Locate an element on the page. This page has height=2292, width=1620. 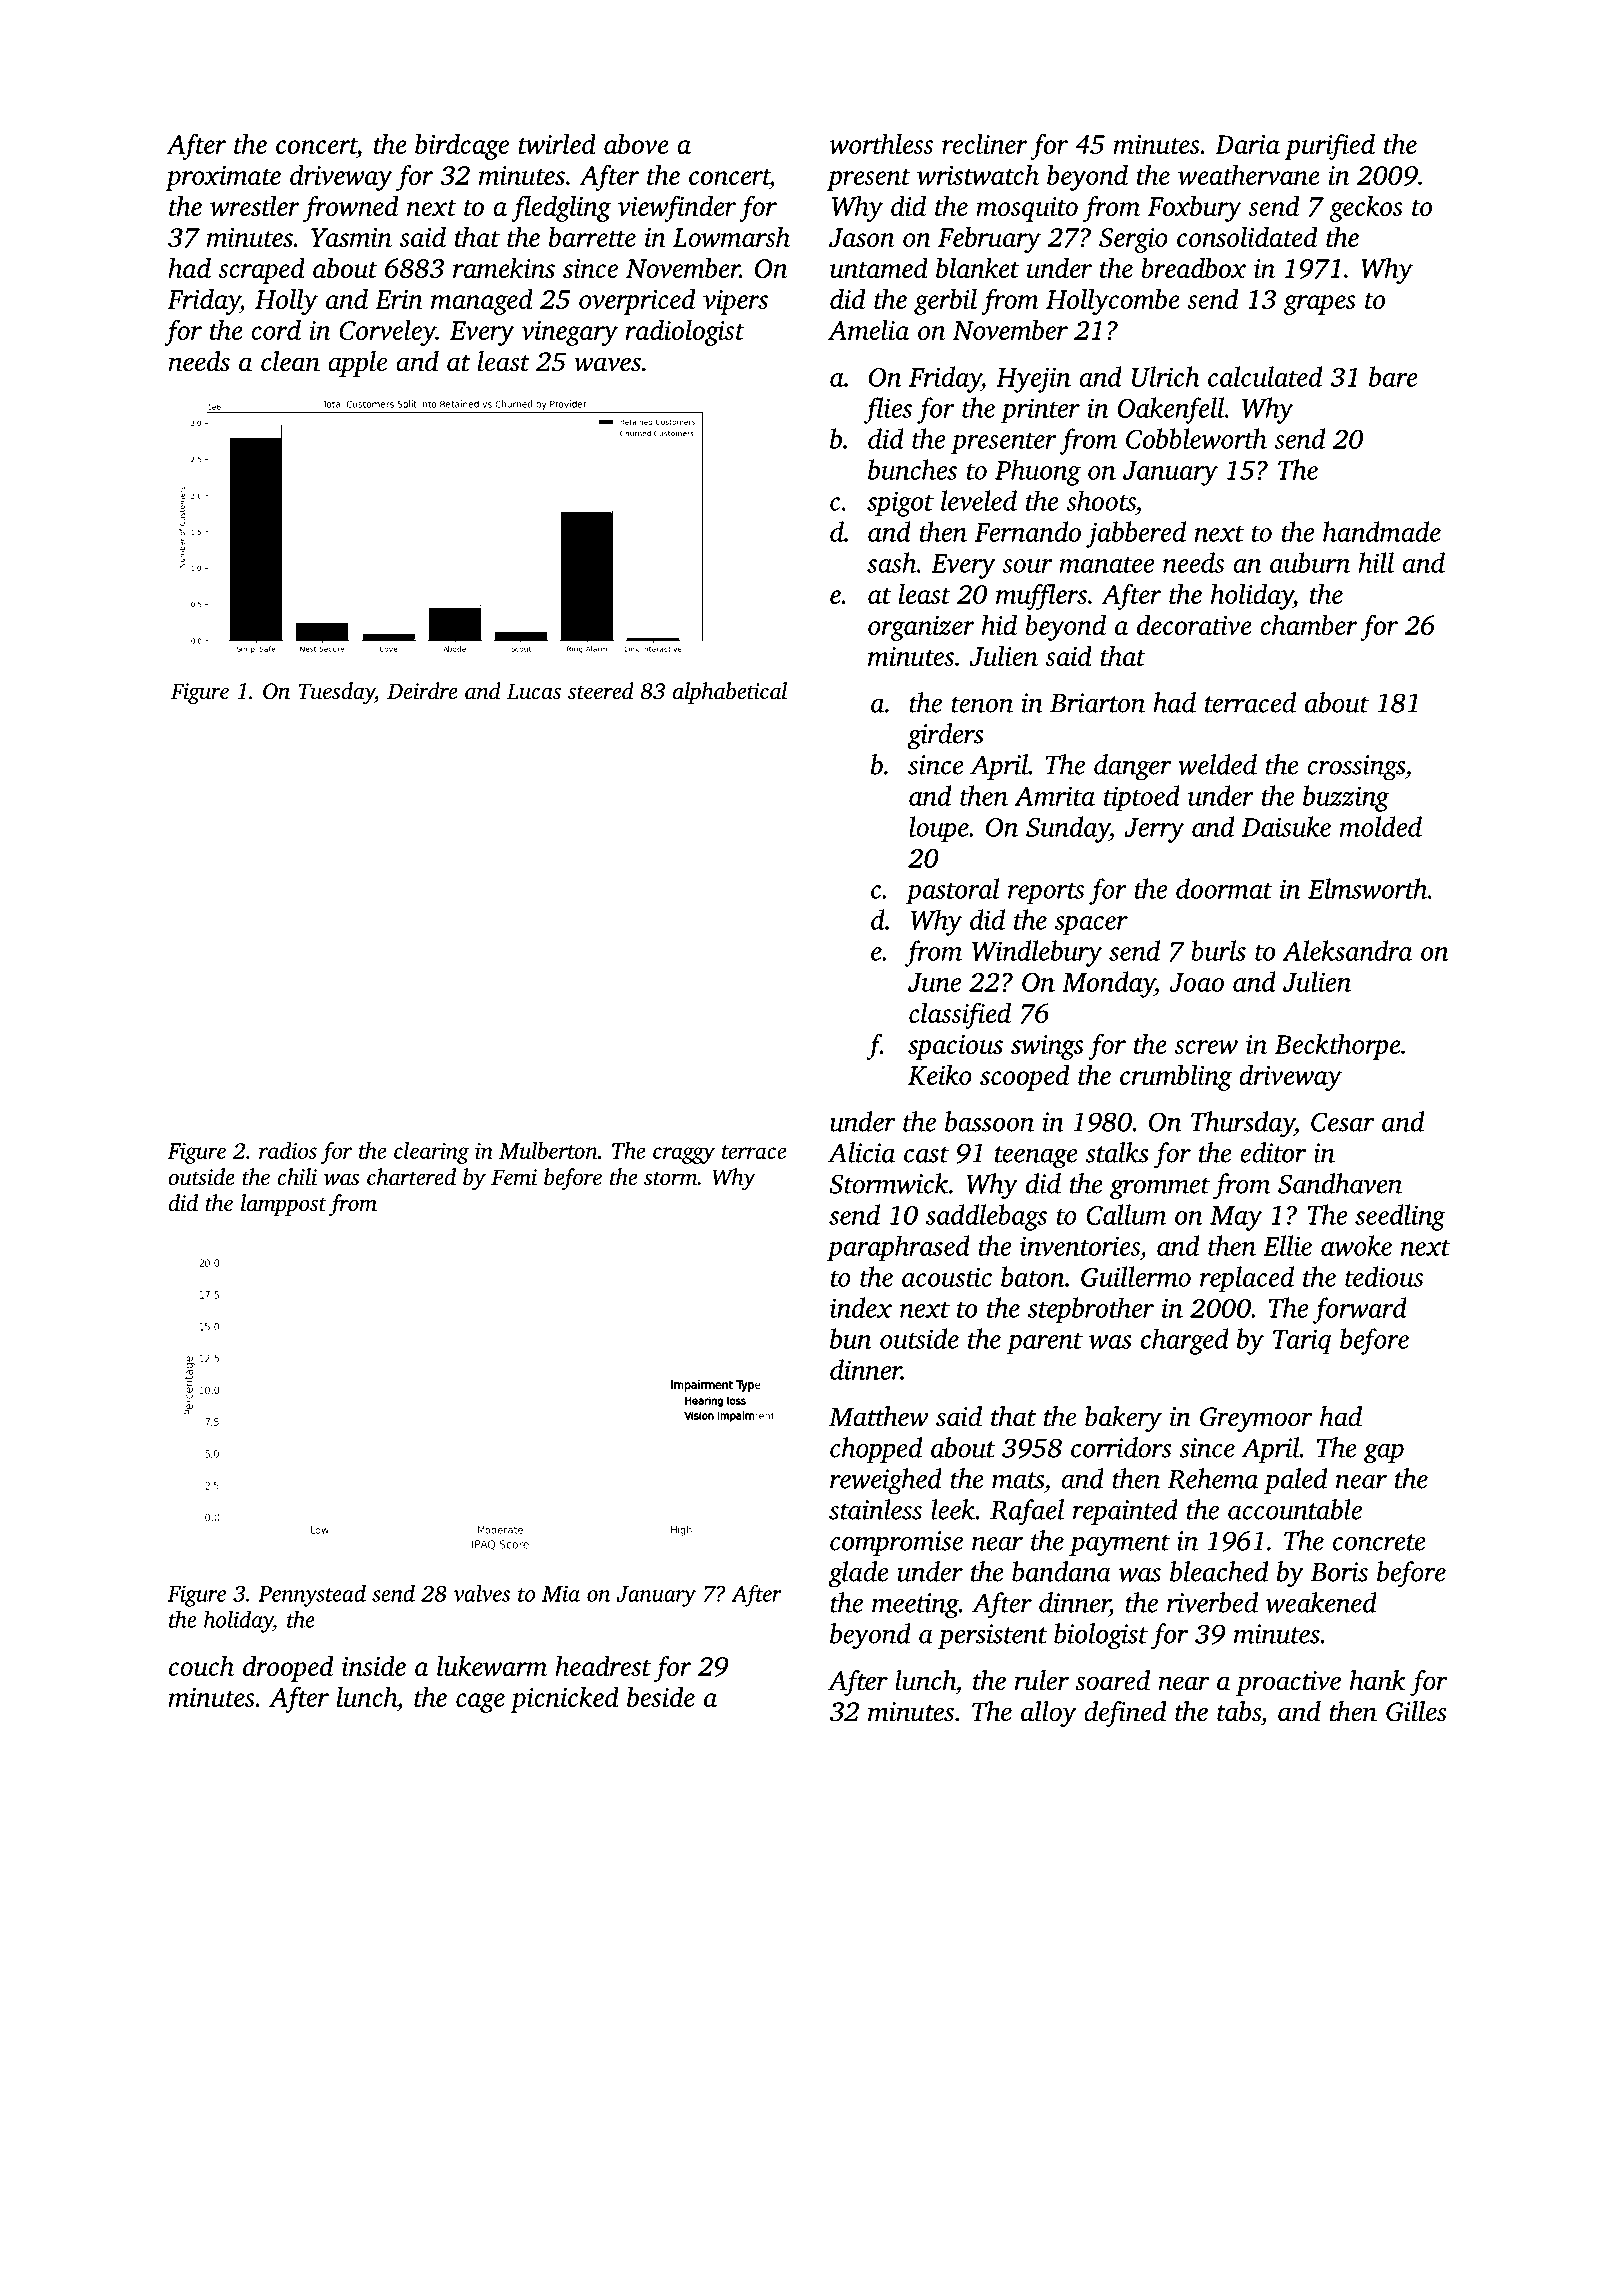
couch is located at coordinates (201, 1665).
